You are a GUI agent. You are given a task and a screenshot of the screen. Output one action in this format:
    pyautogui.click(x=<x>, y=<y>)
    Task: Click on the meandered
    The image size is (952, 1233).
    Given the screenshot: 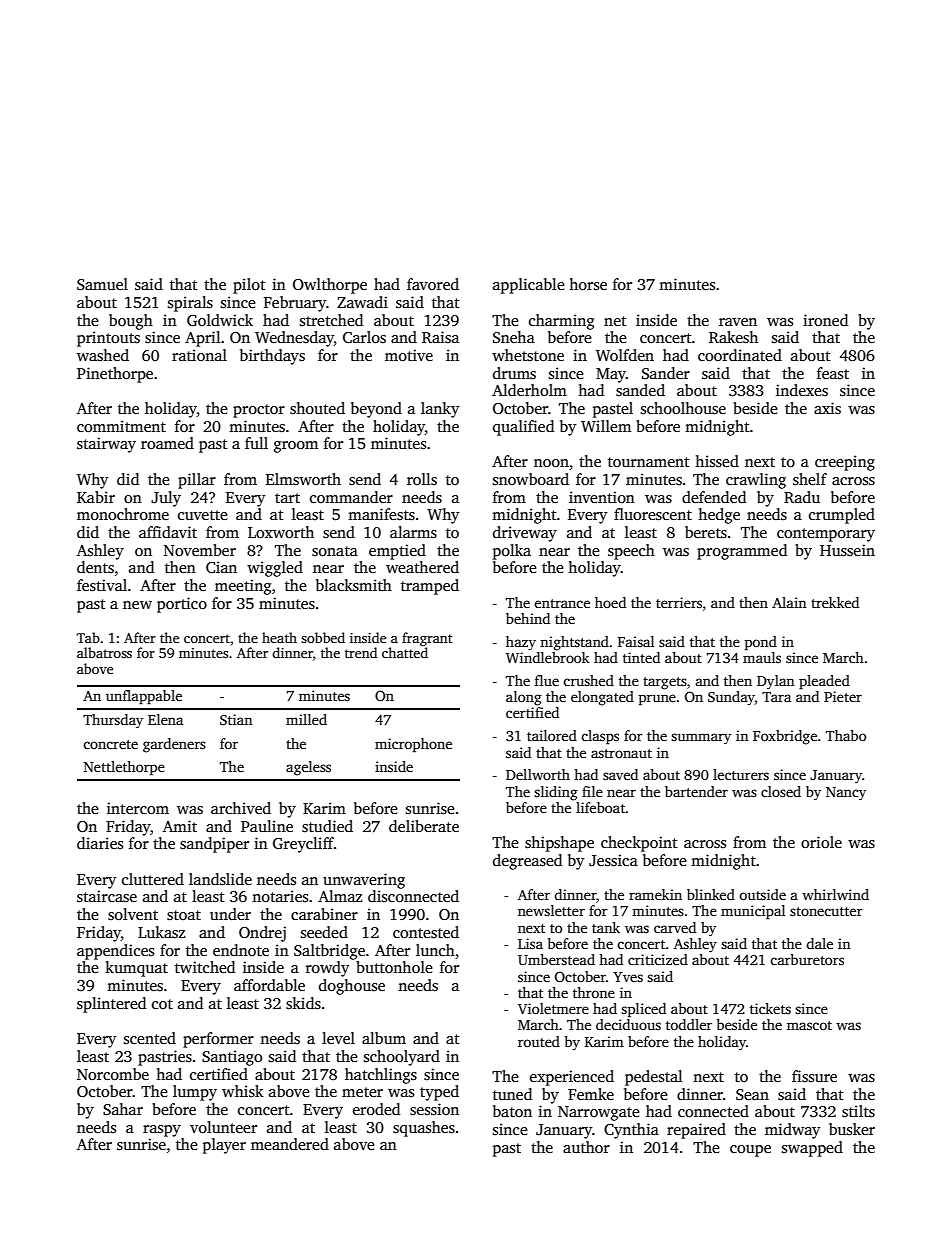 What is the action you would take?
    pyautogui.click(x=290, y=1144)
